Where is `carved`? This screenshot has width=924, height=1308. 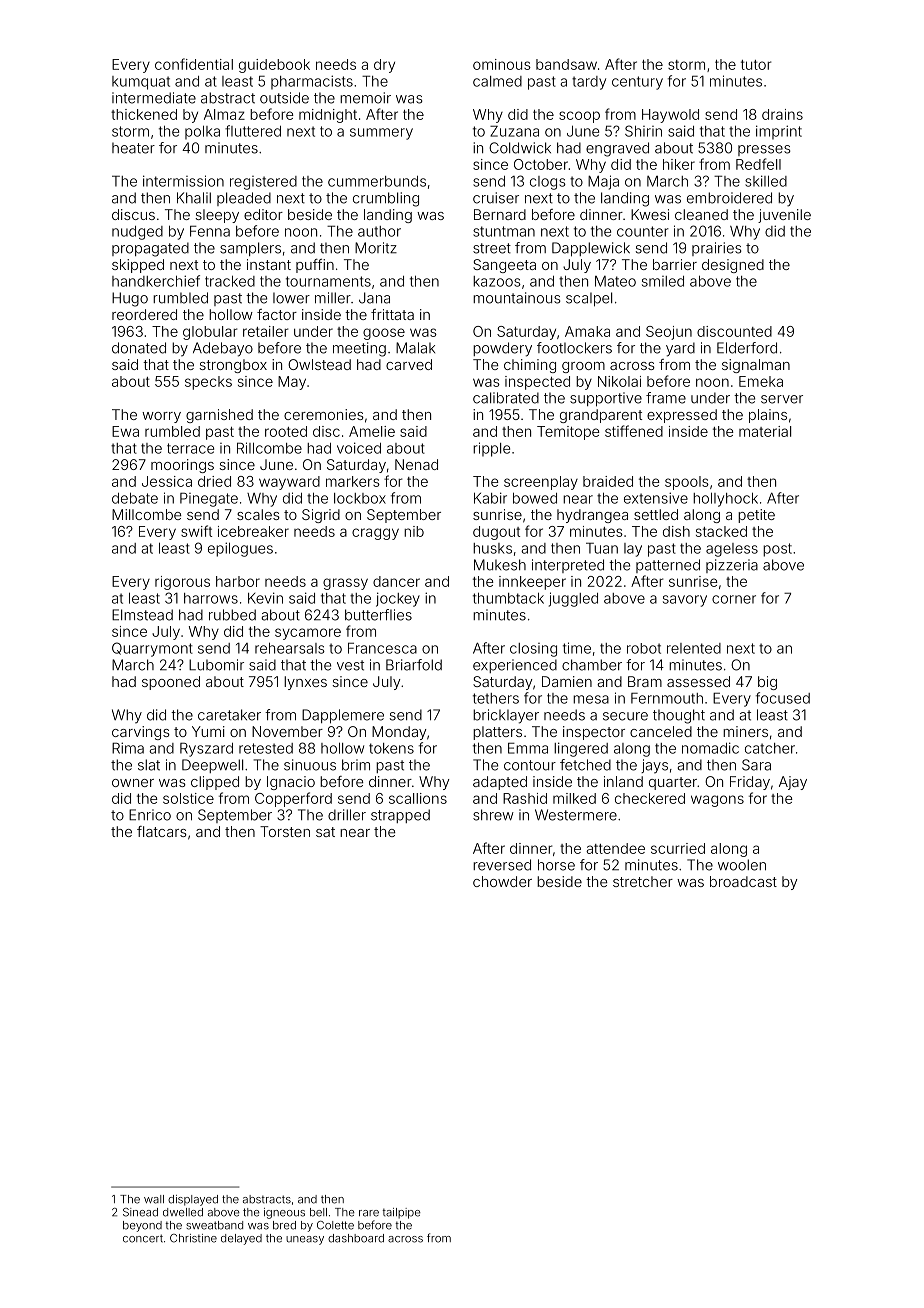
carved is located at coordinates (409, 364).
